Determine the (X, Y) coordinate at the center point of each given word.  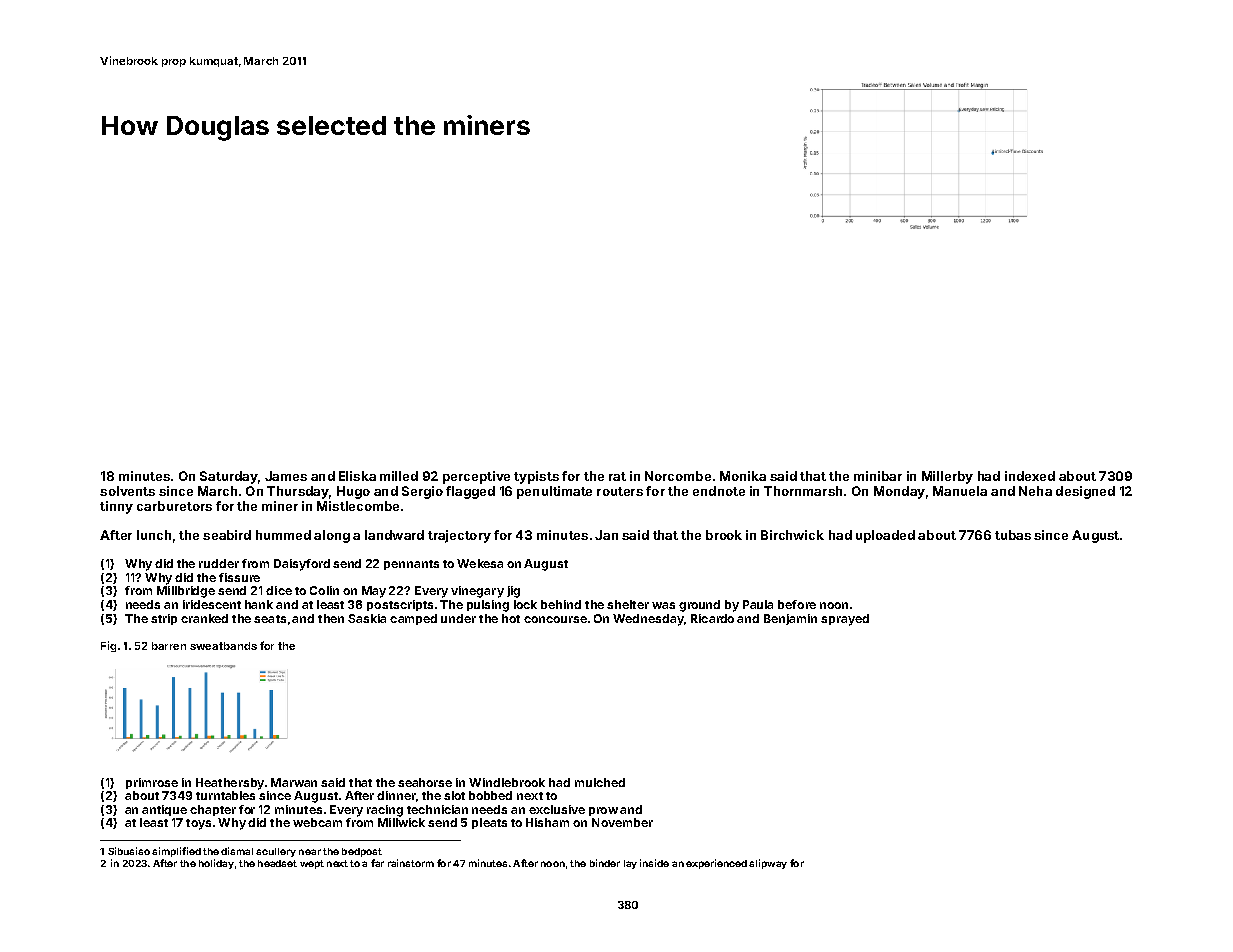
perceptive (476, 477)
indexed (1030, 476)
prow (603, 811)
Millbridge (186, 592)
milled (399, 476)
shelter (628, 604)
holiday (216, 864)
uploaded (885, 536)
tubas (1013, 535)
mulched (600, 782)
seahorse (425, 782)
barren (169, 646)
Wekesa (480, 563)
